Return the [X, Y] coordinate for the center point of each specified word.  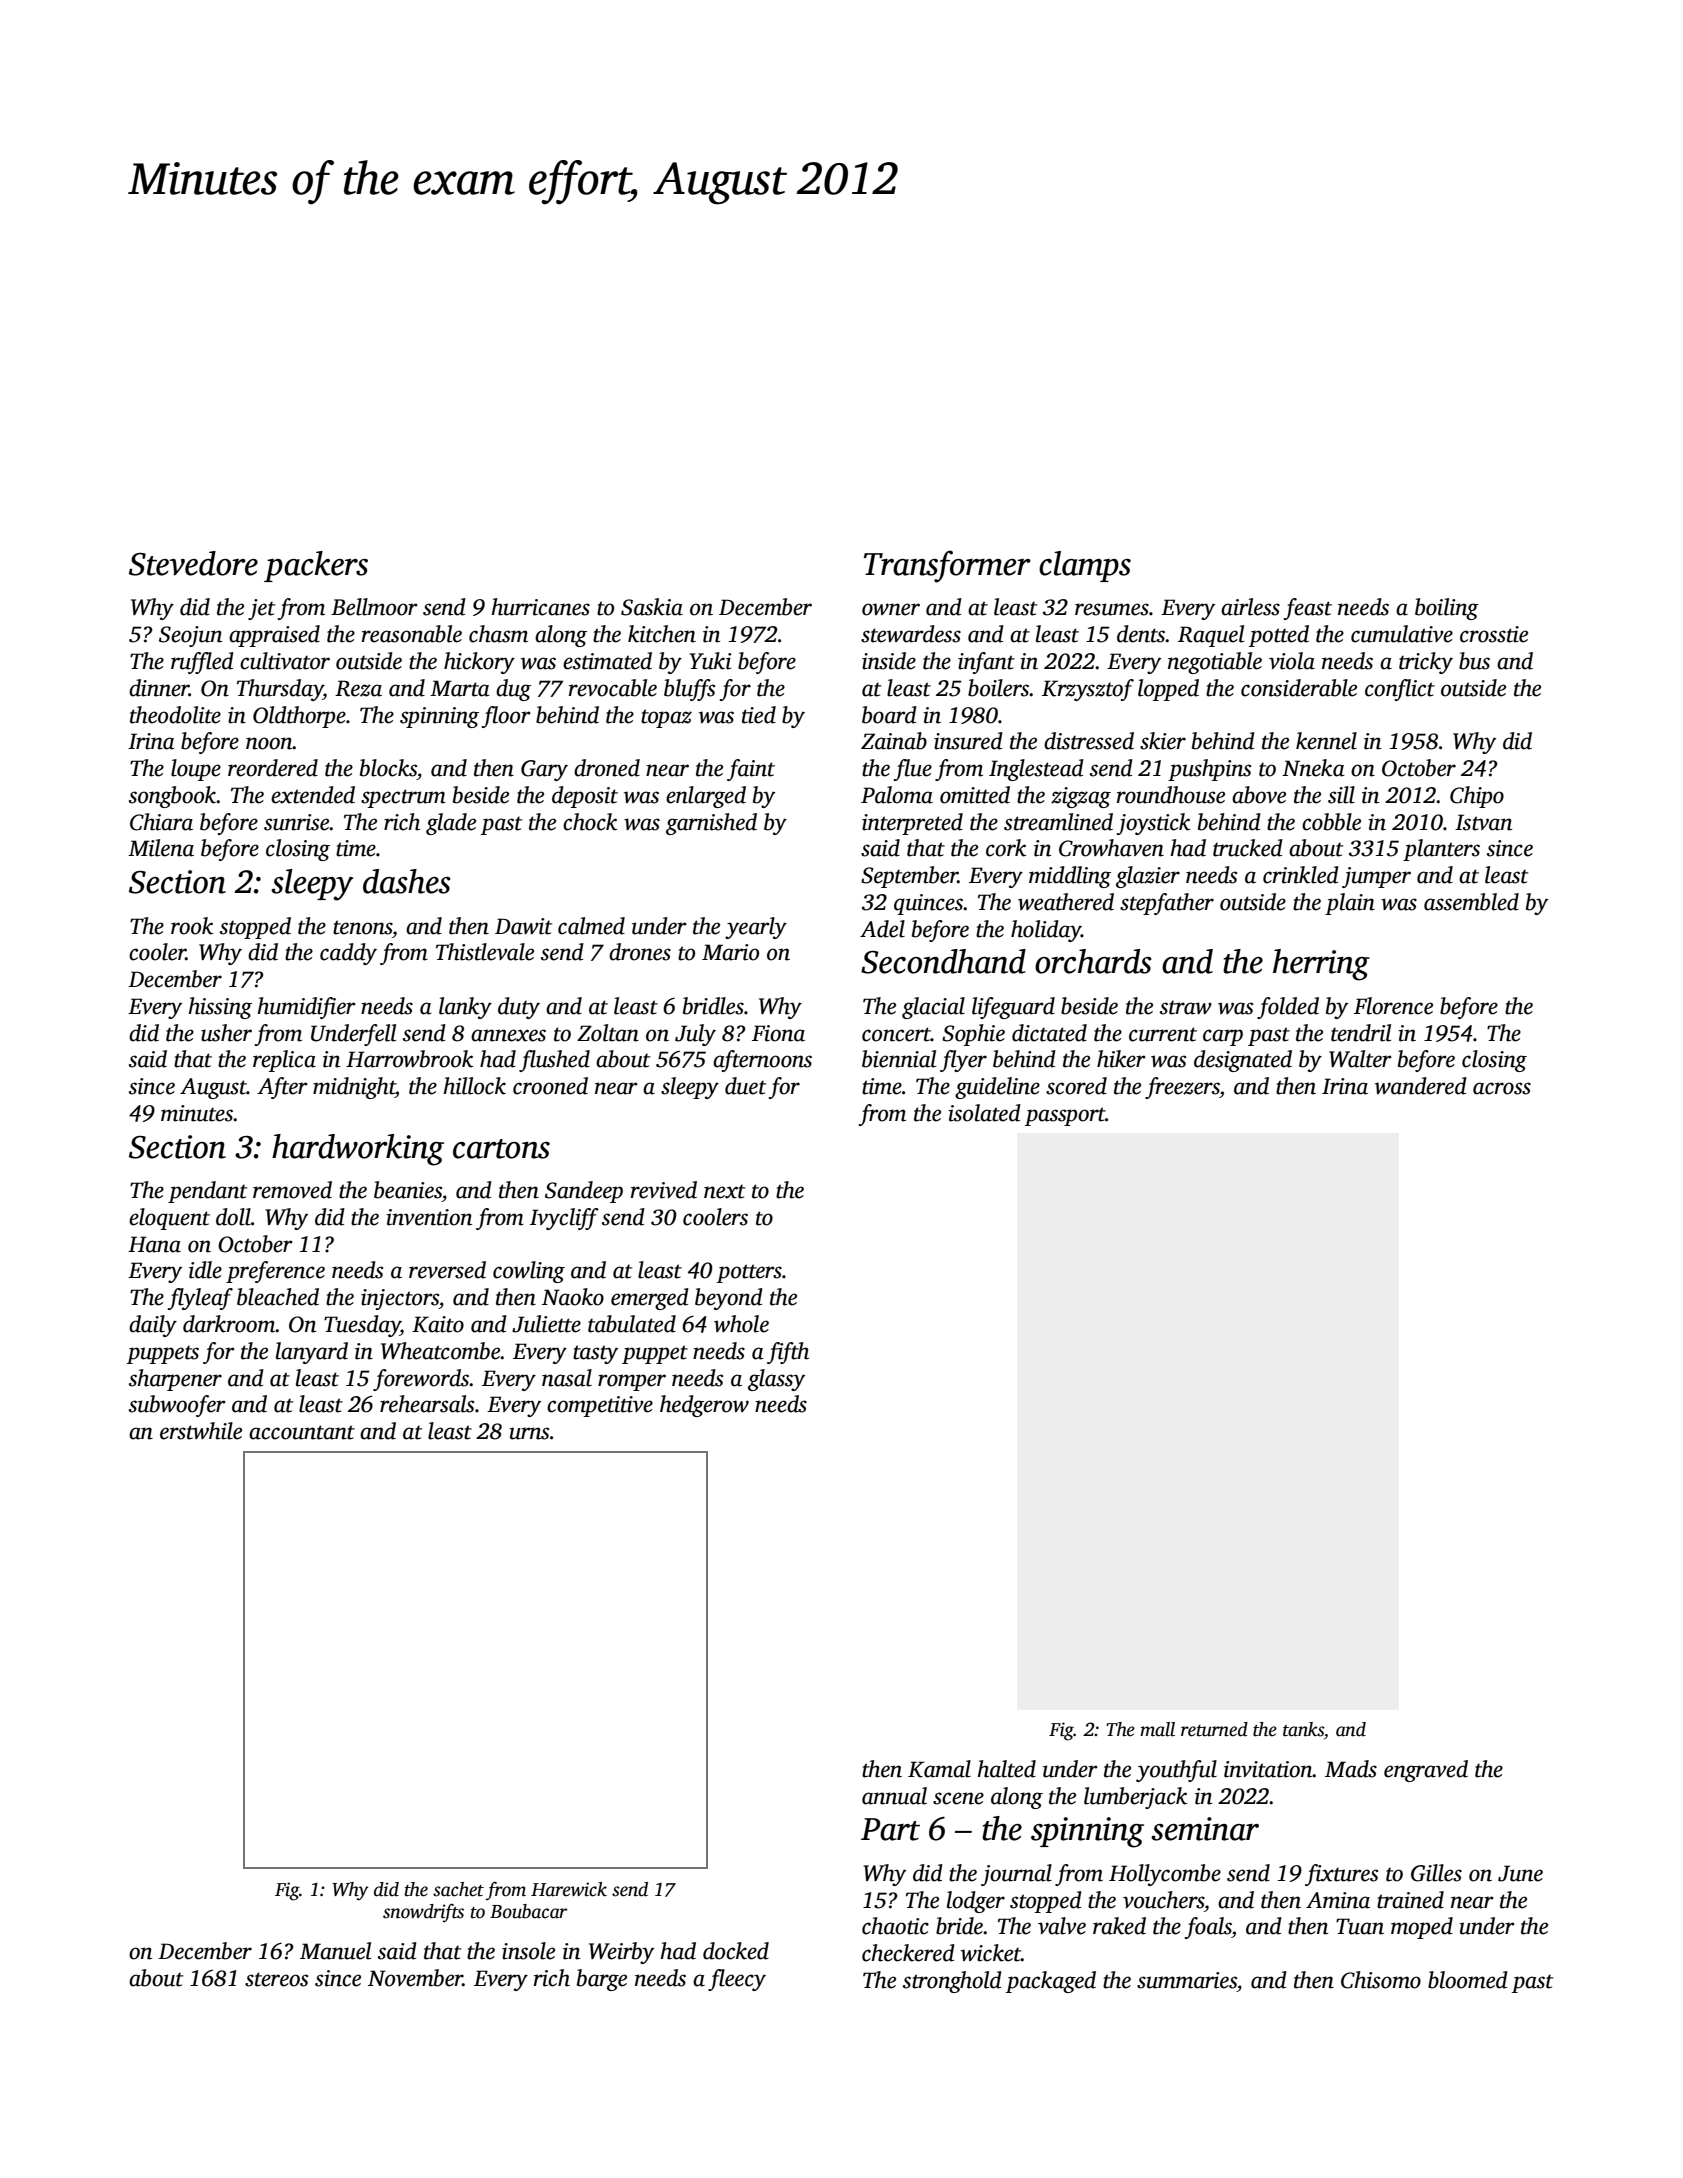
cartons [501, 1149]
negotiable [1215, 663]
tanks [1303, 1729]
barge [602, 1980]
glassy [776, 1380]
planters [1441, 850]
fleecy [737, 1980]
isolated [984, 1113]
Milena [161, 848]
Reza [358, 688]
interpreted [912, 824]
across [1502, 1088]
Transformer [947, 566]
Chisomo [1381, 1980]
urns [529, 1433]
